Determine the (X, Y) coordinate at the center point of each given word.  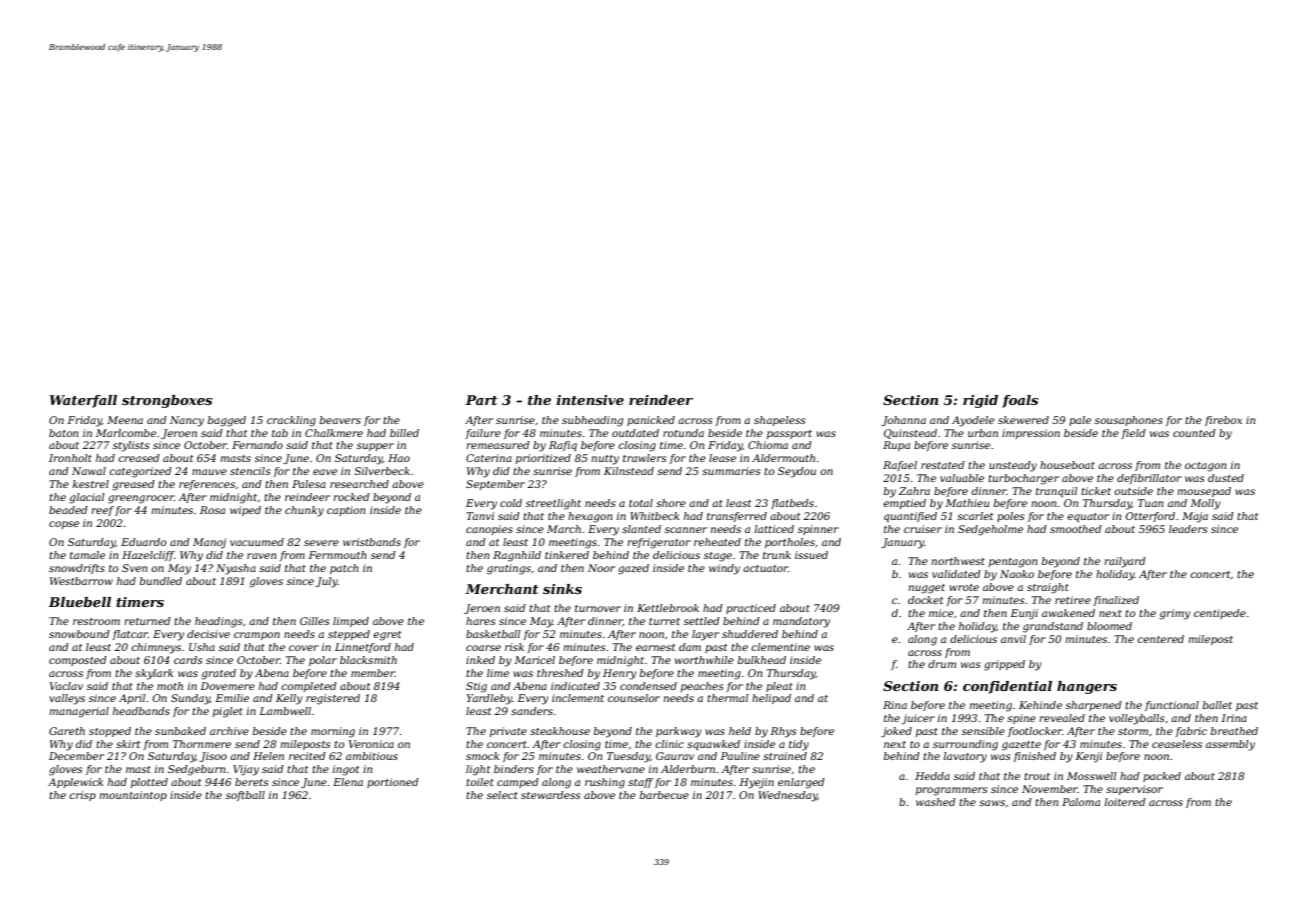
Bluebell (80, 602)
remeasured (498, 445)
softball (245, 796)
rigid (980, 401)
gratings (509, 569)
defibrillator (1149, 479)
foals (1020, 401)
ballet (1217, 705)
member (373, 673)
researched (359, 484)
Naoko (1017, 574)
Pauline (740, 756)
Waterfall (83, 401)
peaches (702, 687)
